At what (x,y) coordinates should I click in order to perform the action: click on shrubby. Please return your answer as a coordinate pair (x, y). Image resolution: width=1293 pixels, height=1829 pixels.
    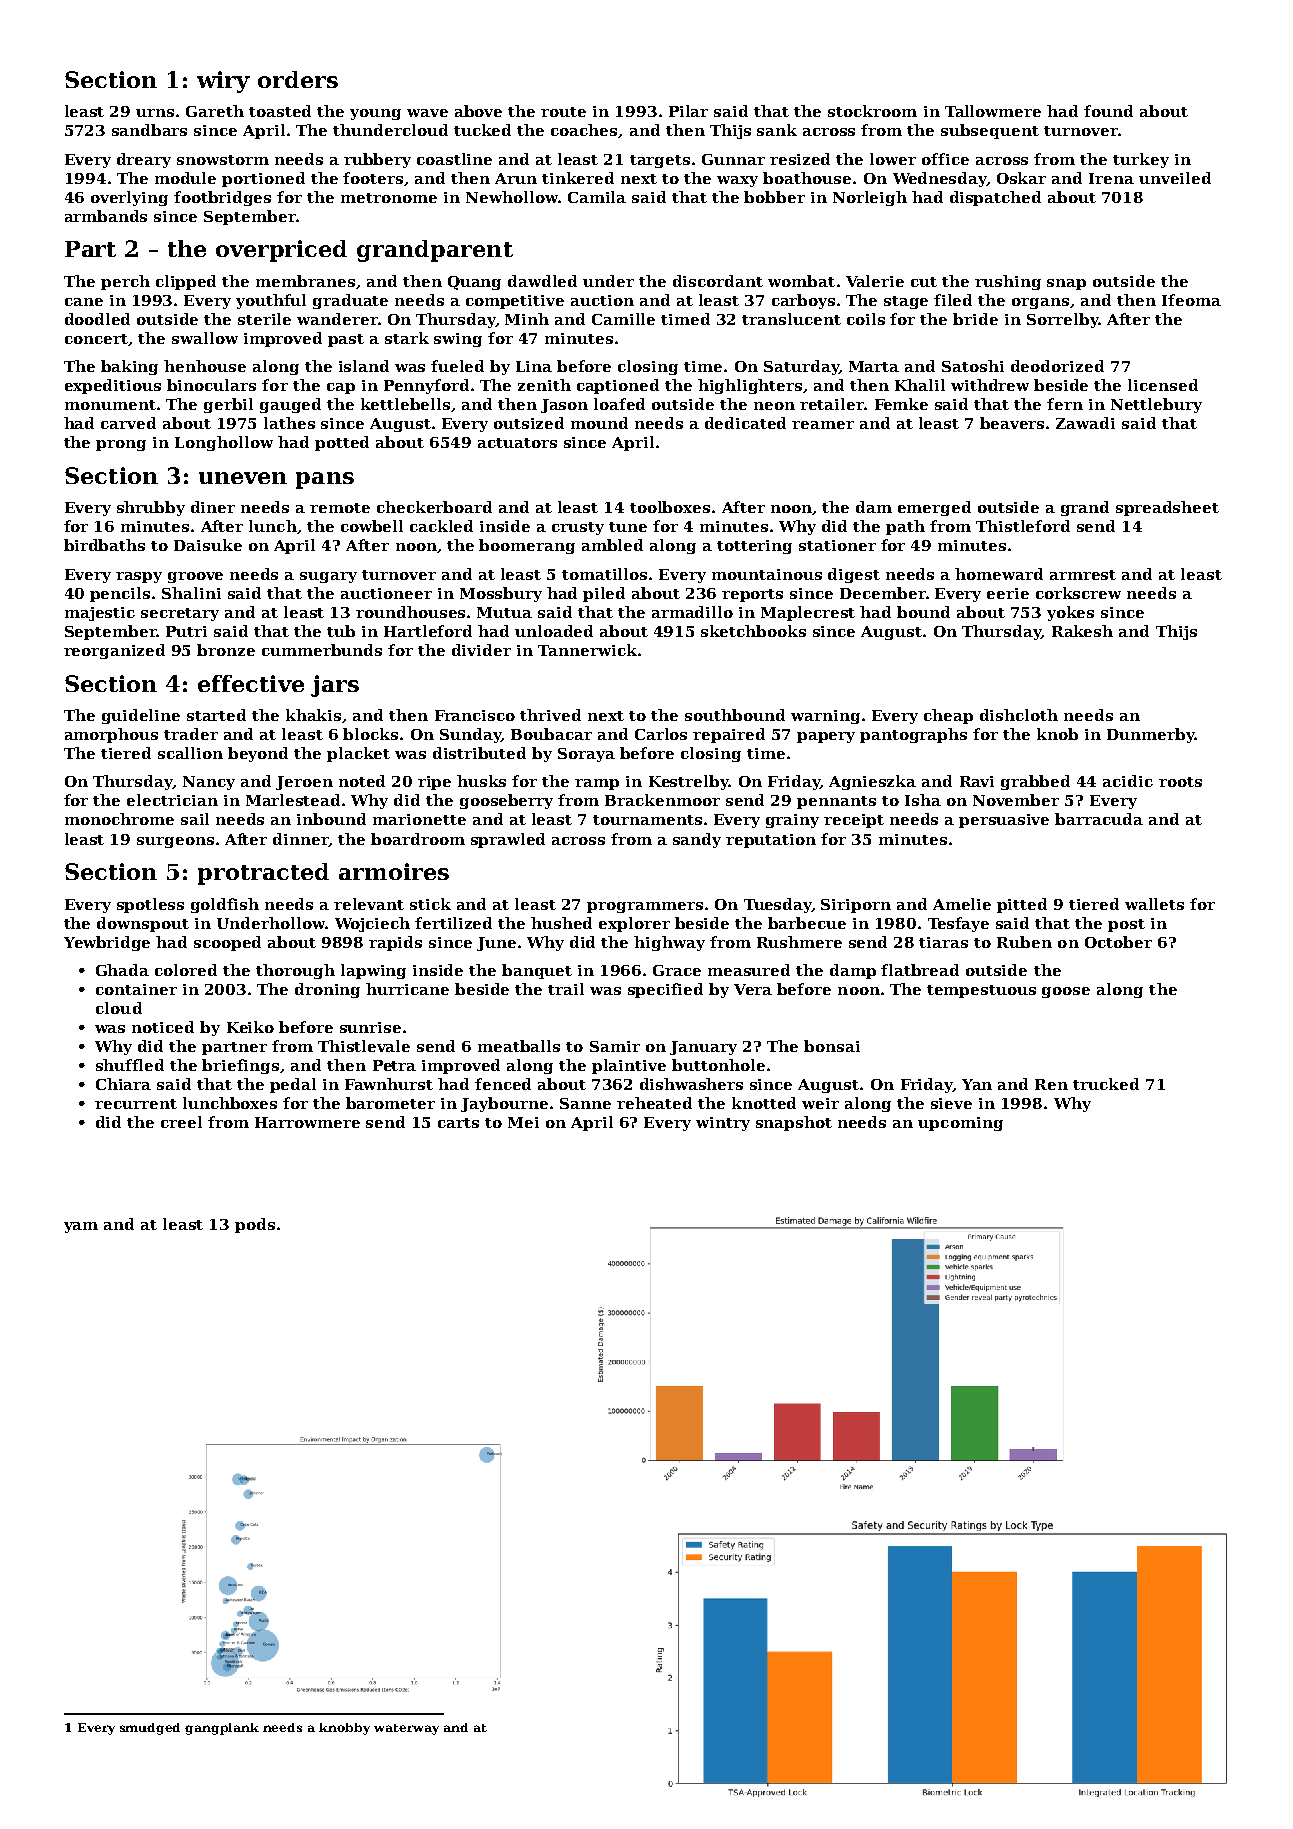
    Looking at the image, I should click on (151, 508).
